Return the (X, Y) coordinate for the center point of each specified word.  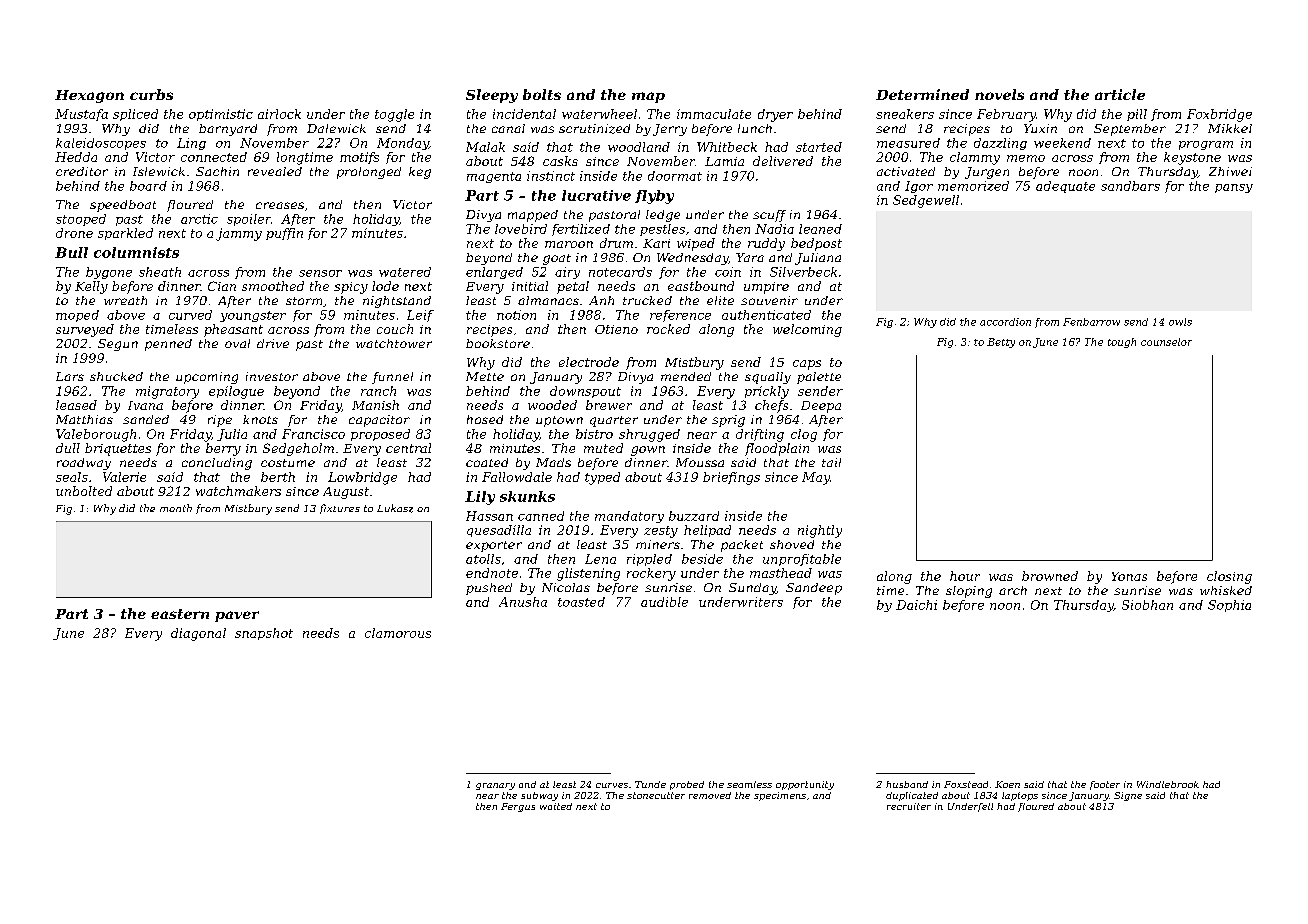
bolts (542, 94)
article (1120, 94)
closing (1229, 577)
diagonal (198, 634)
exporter (494, 546)
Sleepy (492, 96)
